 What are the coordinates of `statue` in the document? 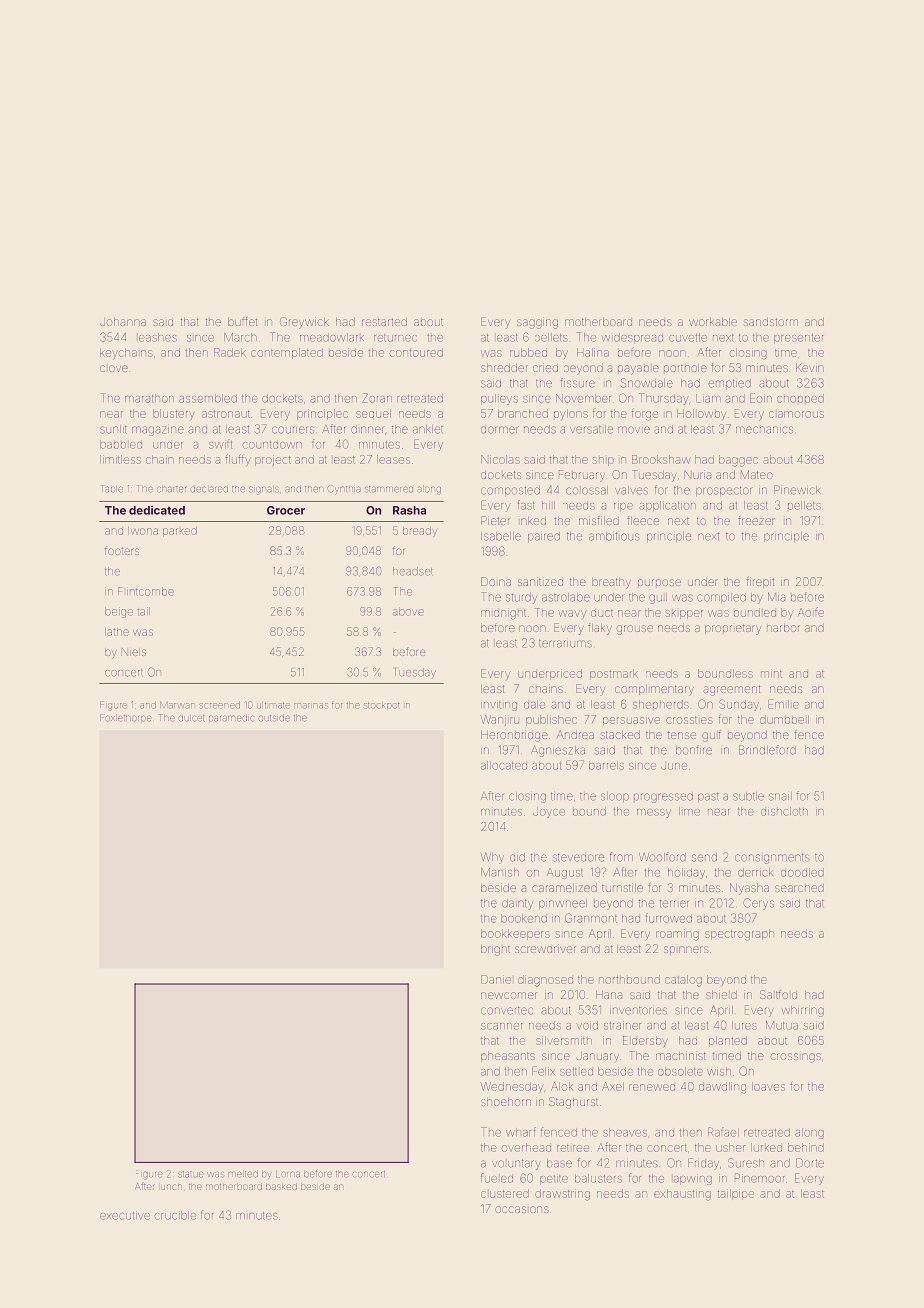 It's located at (190, 1174).
